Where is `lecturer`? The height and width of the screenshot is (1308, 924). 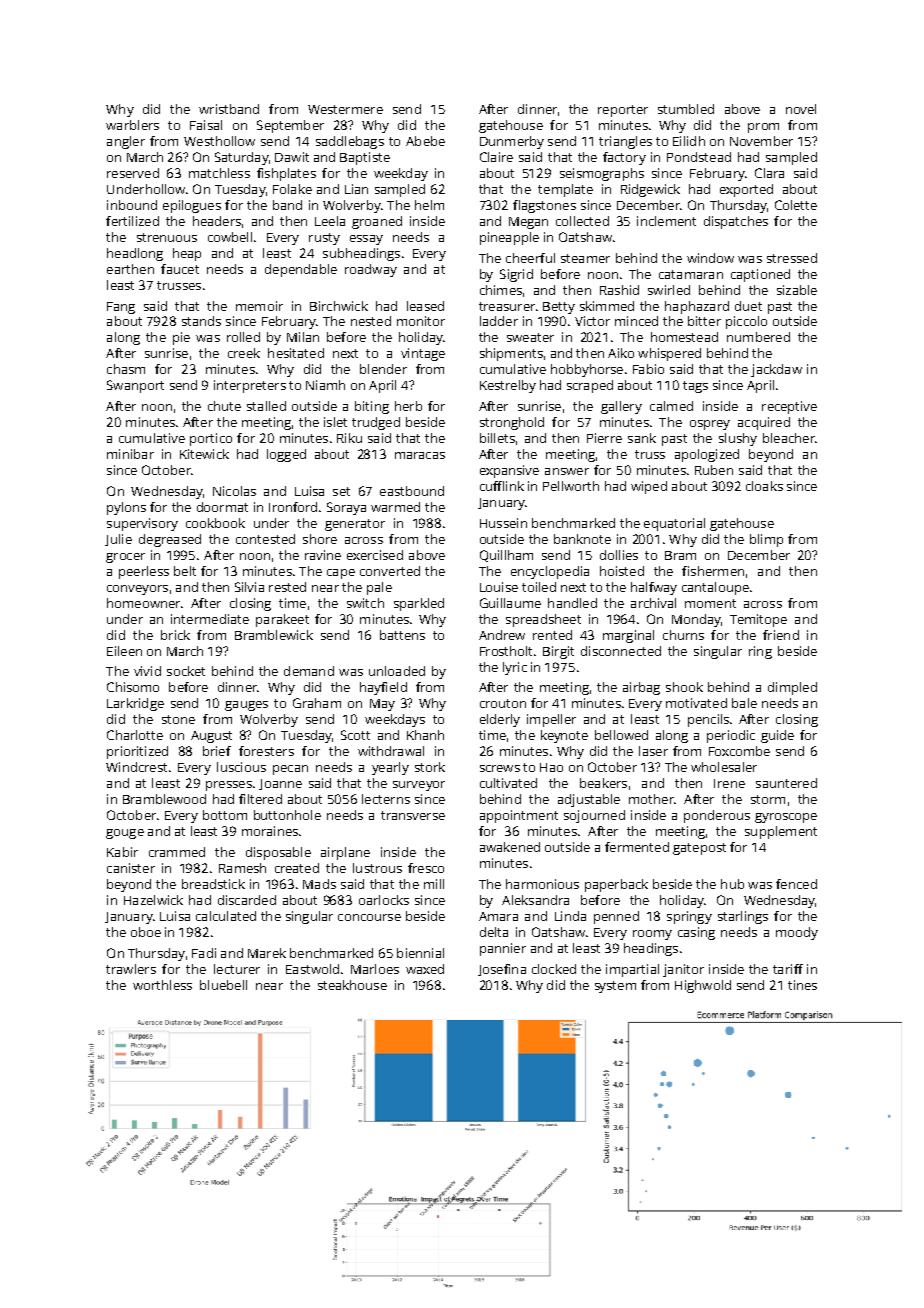 lecturer is located at coordinates (237, 969).
